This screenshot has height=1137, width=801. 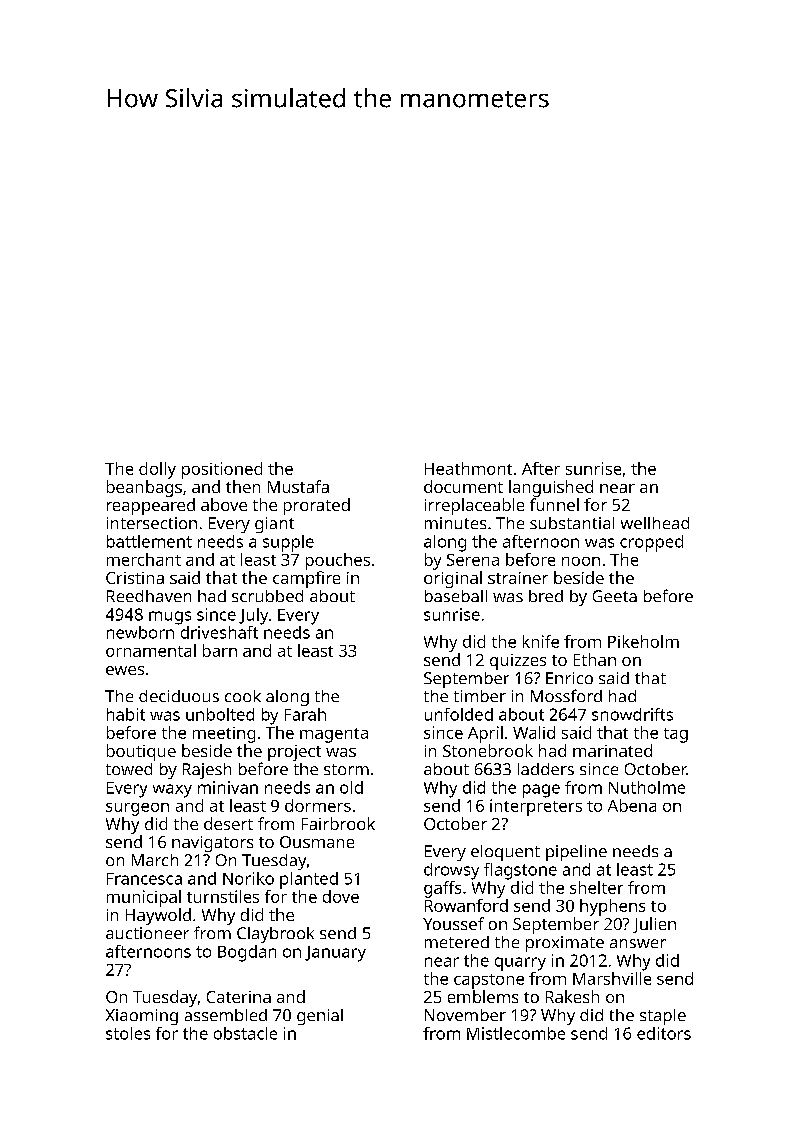 I want to click on municipal, so click(x=144, y=898).
